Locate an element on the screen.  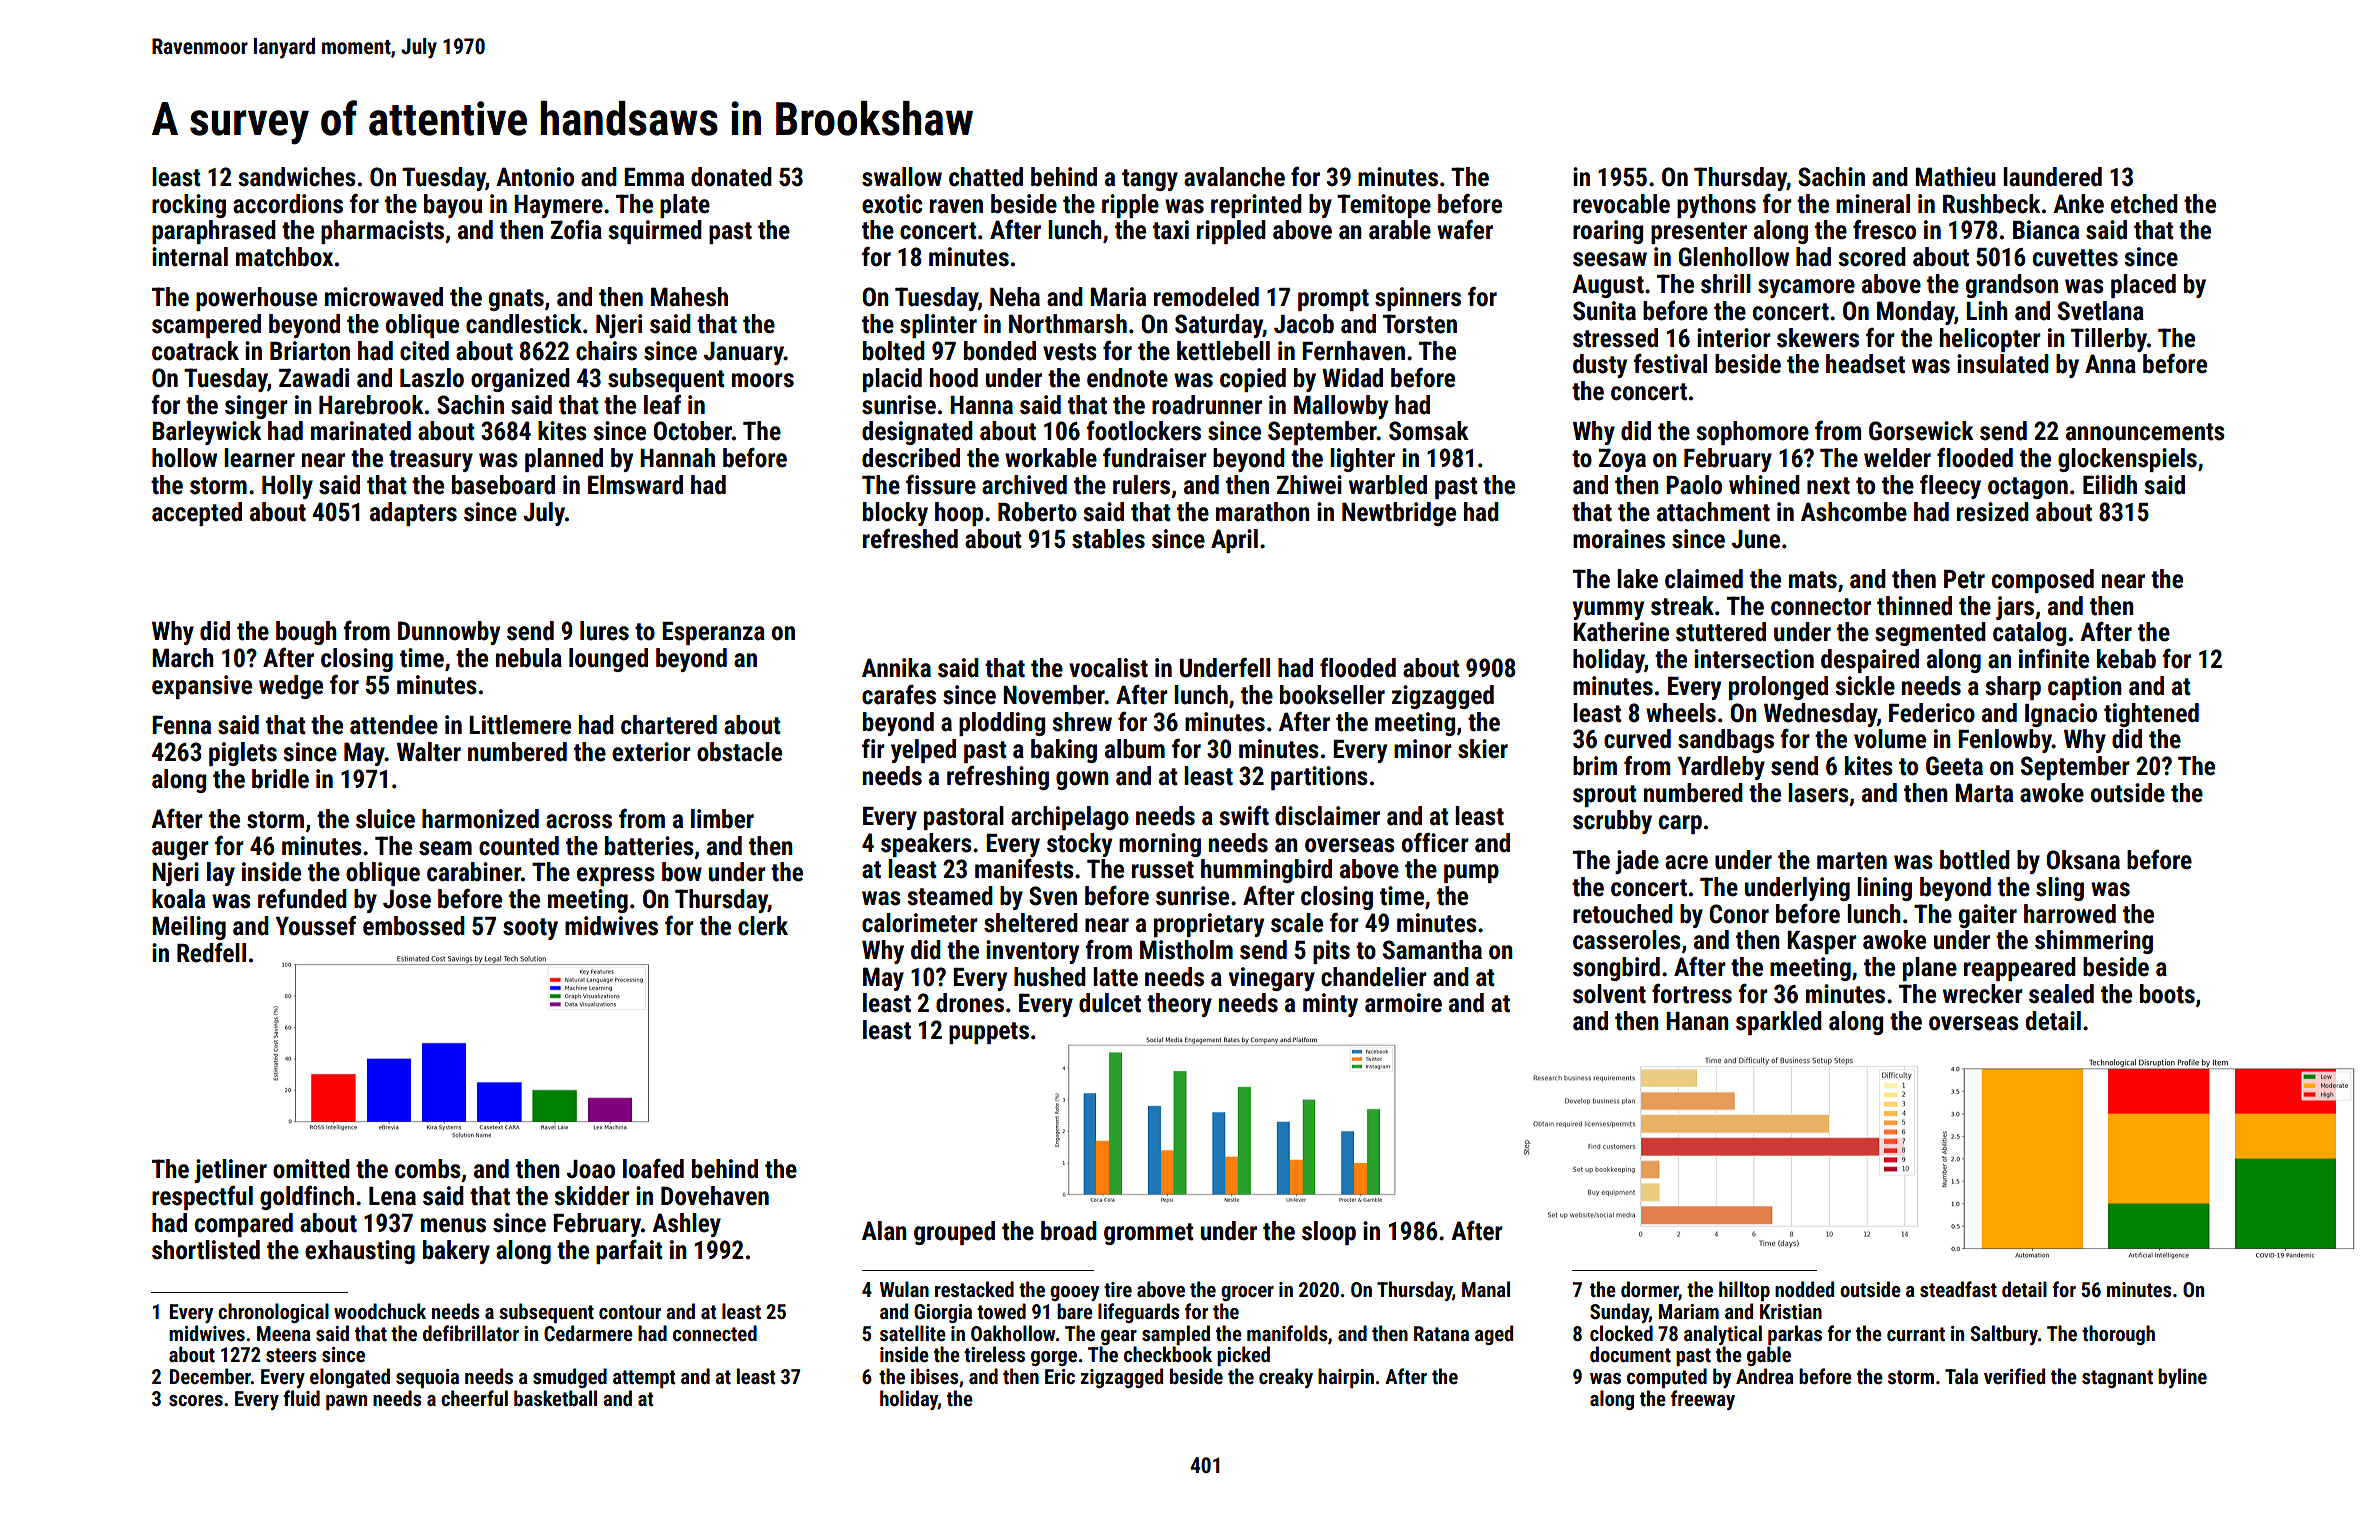
pawn is located at coordinates (346, 1402).
